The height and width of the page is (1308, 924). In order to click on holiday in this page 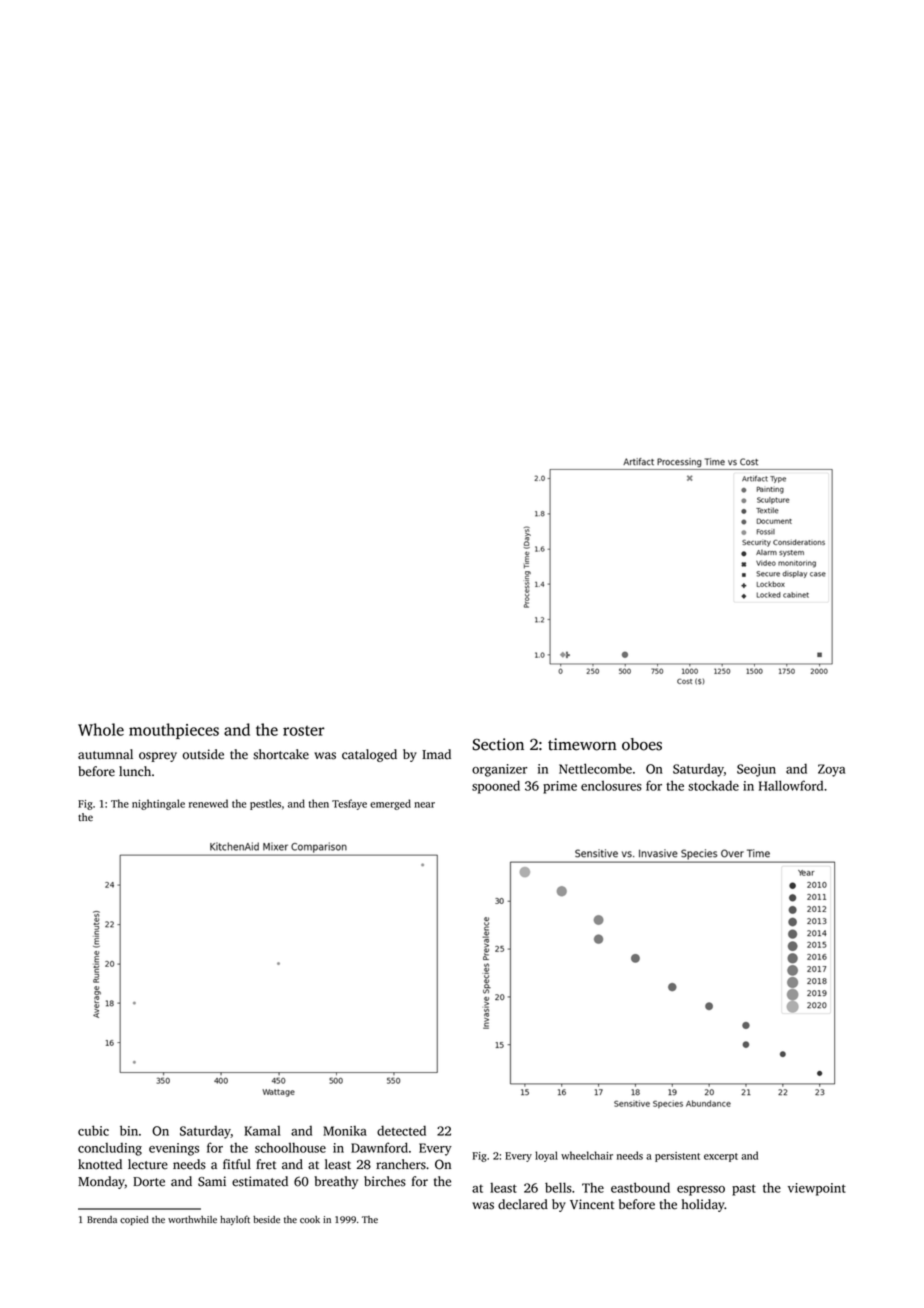, I will do `click(703, 1205)`.
